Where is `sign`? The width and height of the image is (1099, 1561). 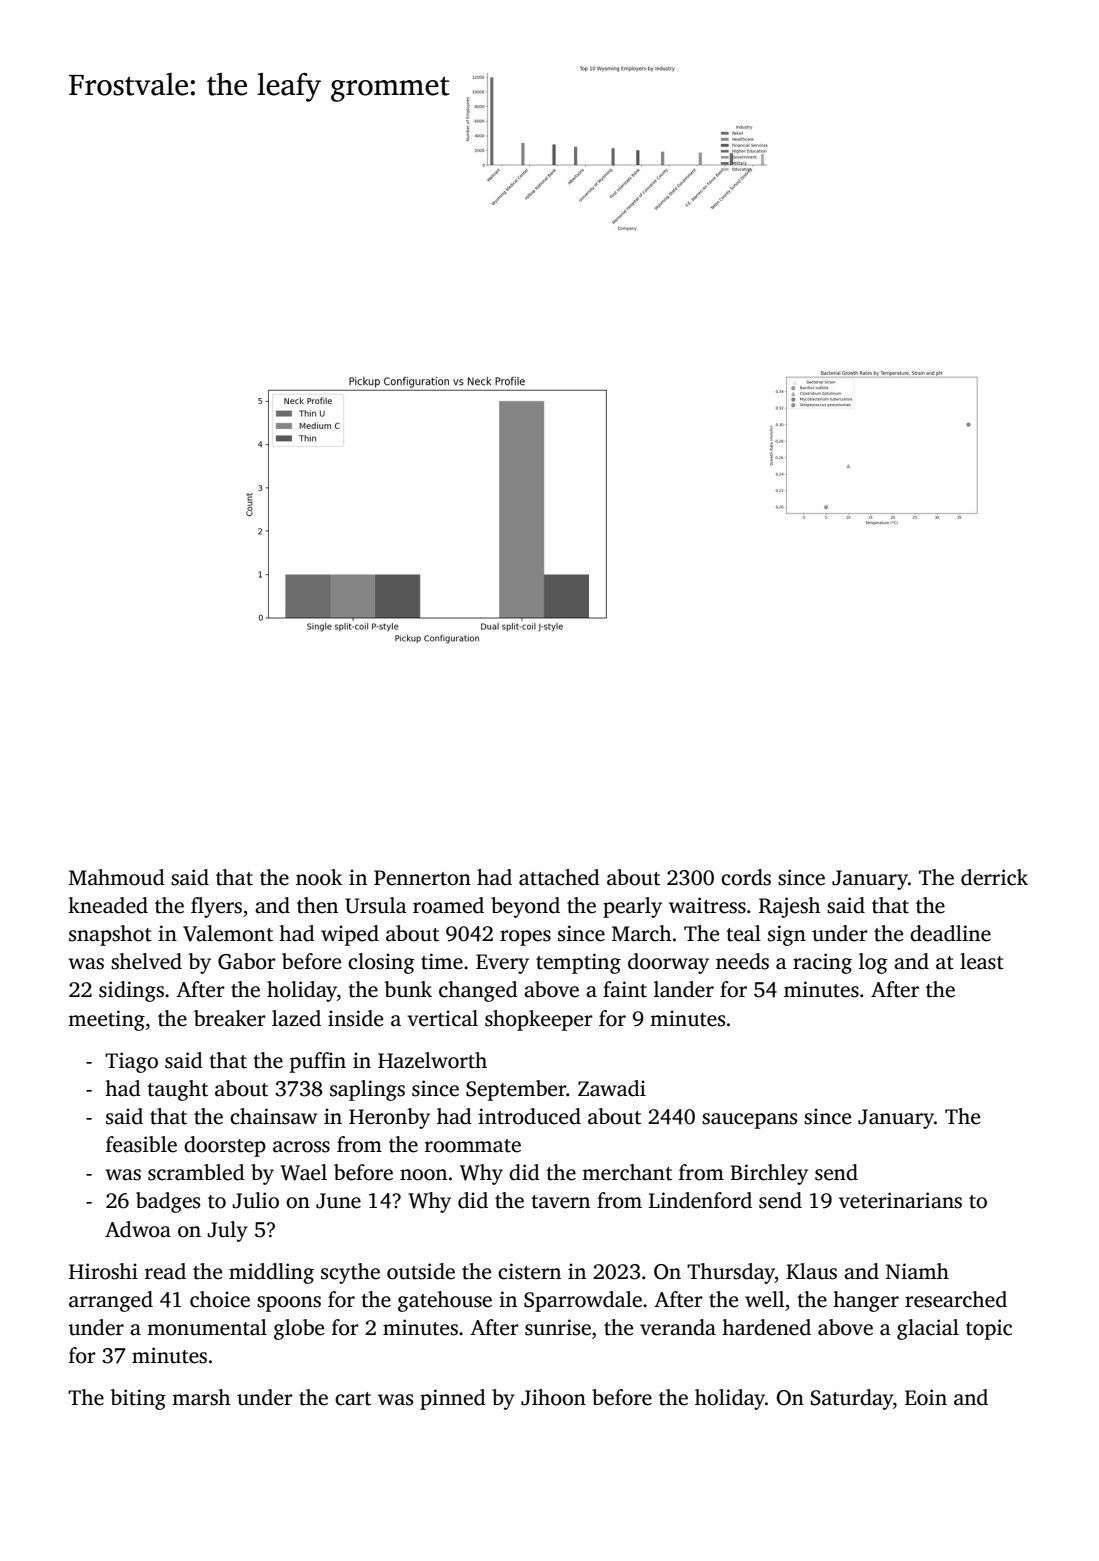
sign is located at coordinates (787, 935).
